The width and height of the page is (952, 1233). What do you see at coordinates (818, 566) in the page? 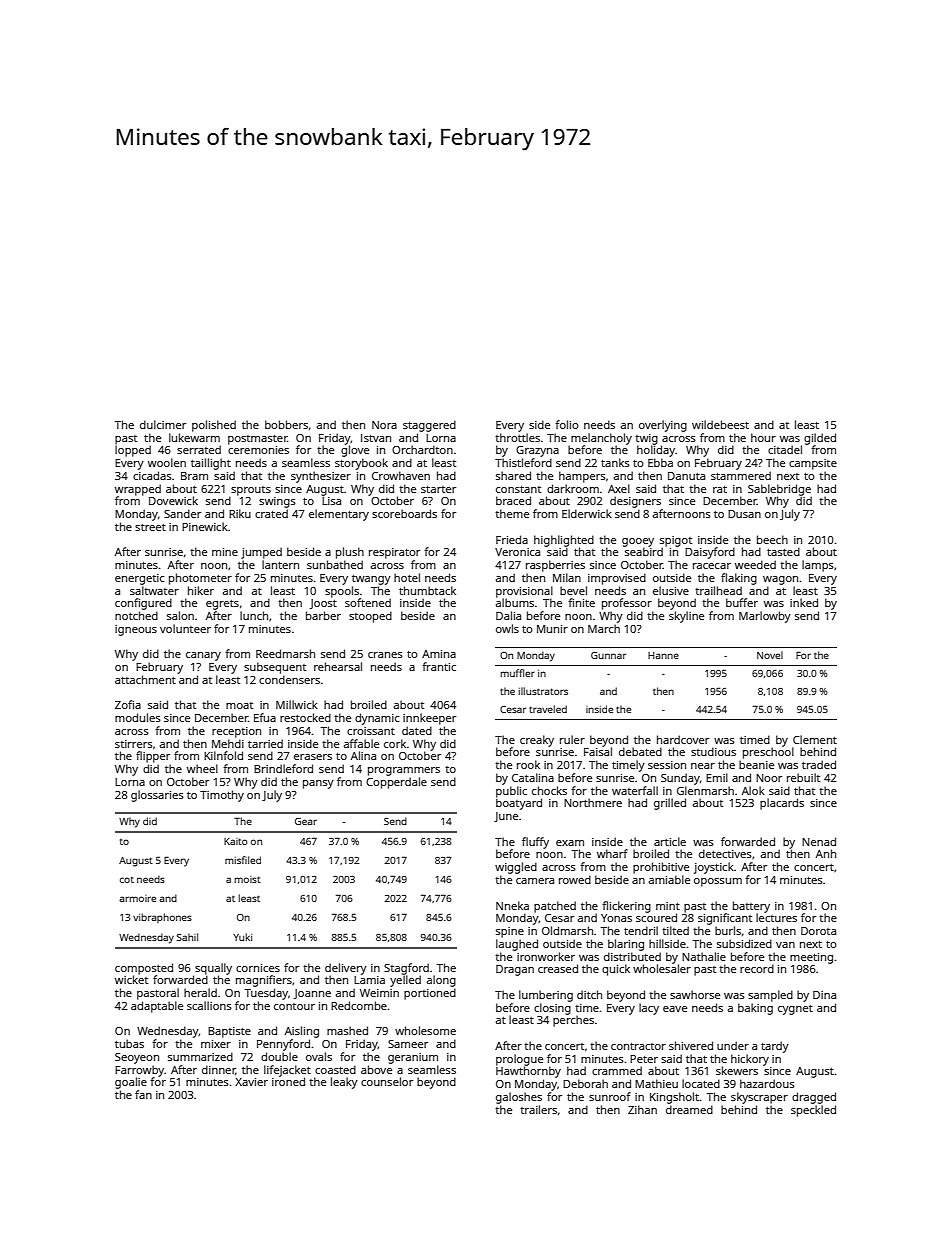
I see `lamps` at bounding box center [818, 566].
